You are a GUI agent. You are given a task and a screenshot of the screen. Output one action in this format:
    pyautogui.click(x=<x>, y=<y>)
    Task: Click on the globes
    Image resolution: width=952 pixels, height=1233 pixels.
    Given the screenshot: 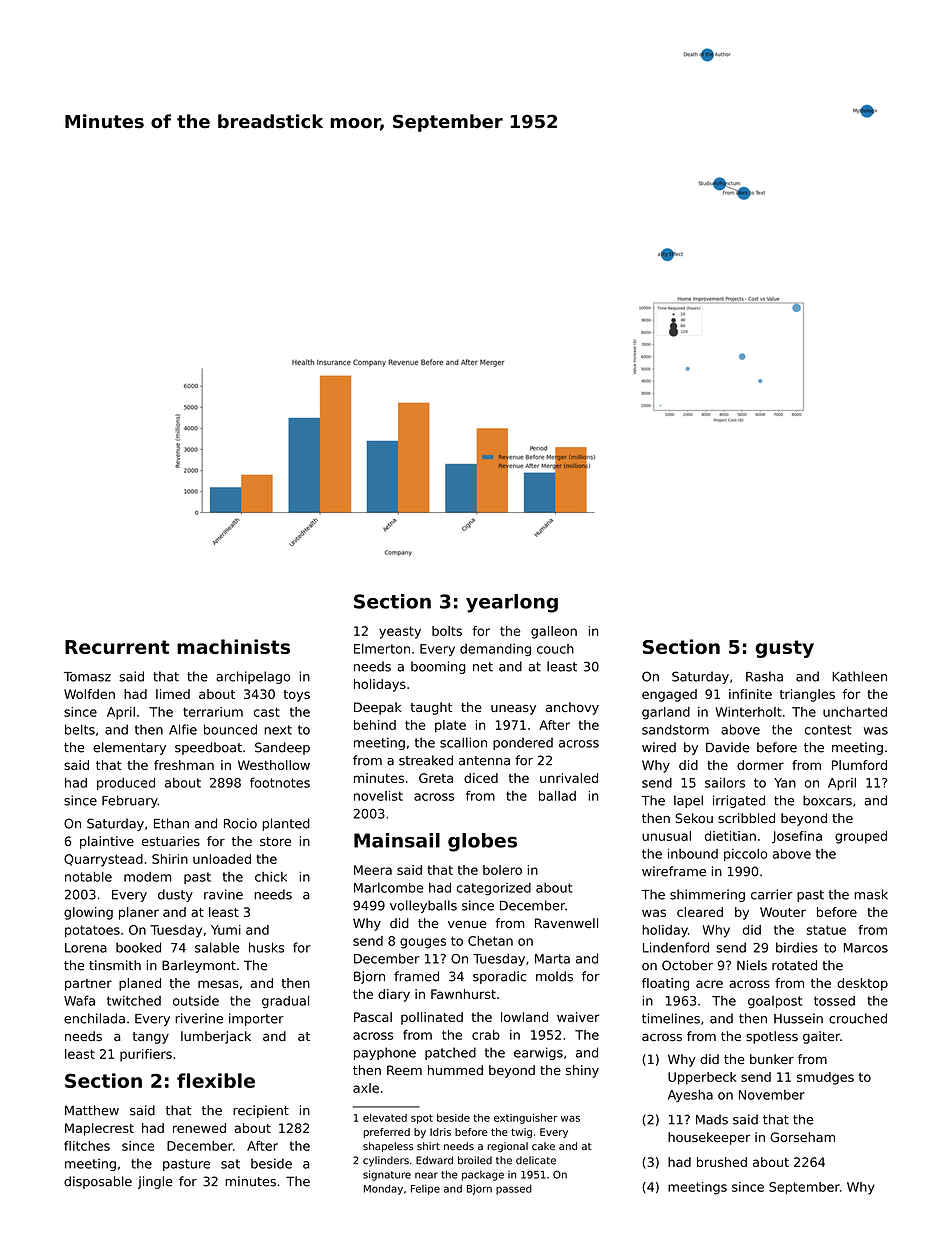 What is the action you would take?
    pyautogui.click(x=482, y=842)
